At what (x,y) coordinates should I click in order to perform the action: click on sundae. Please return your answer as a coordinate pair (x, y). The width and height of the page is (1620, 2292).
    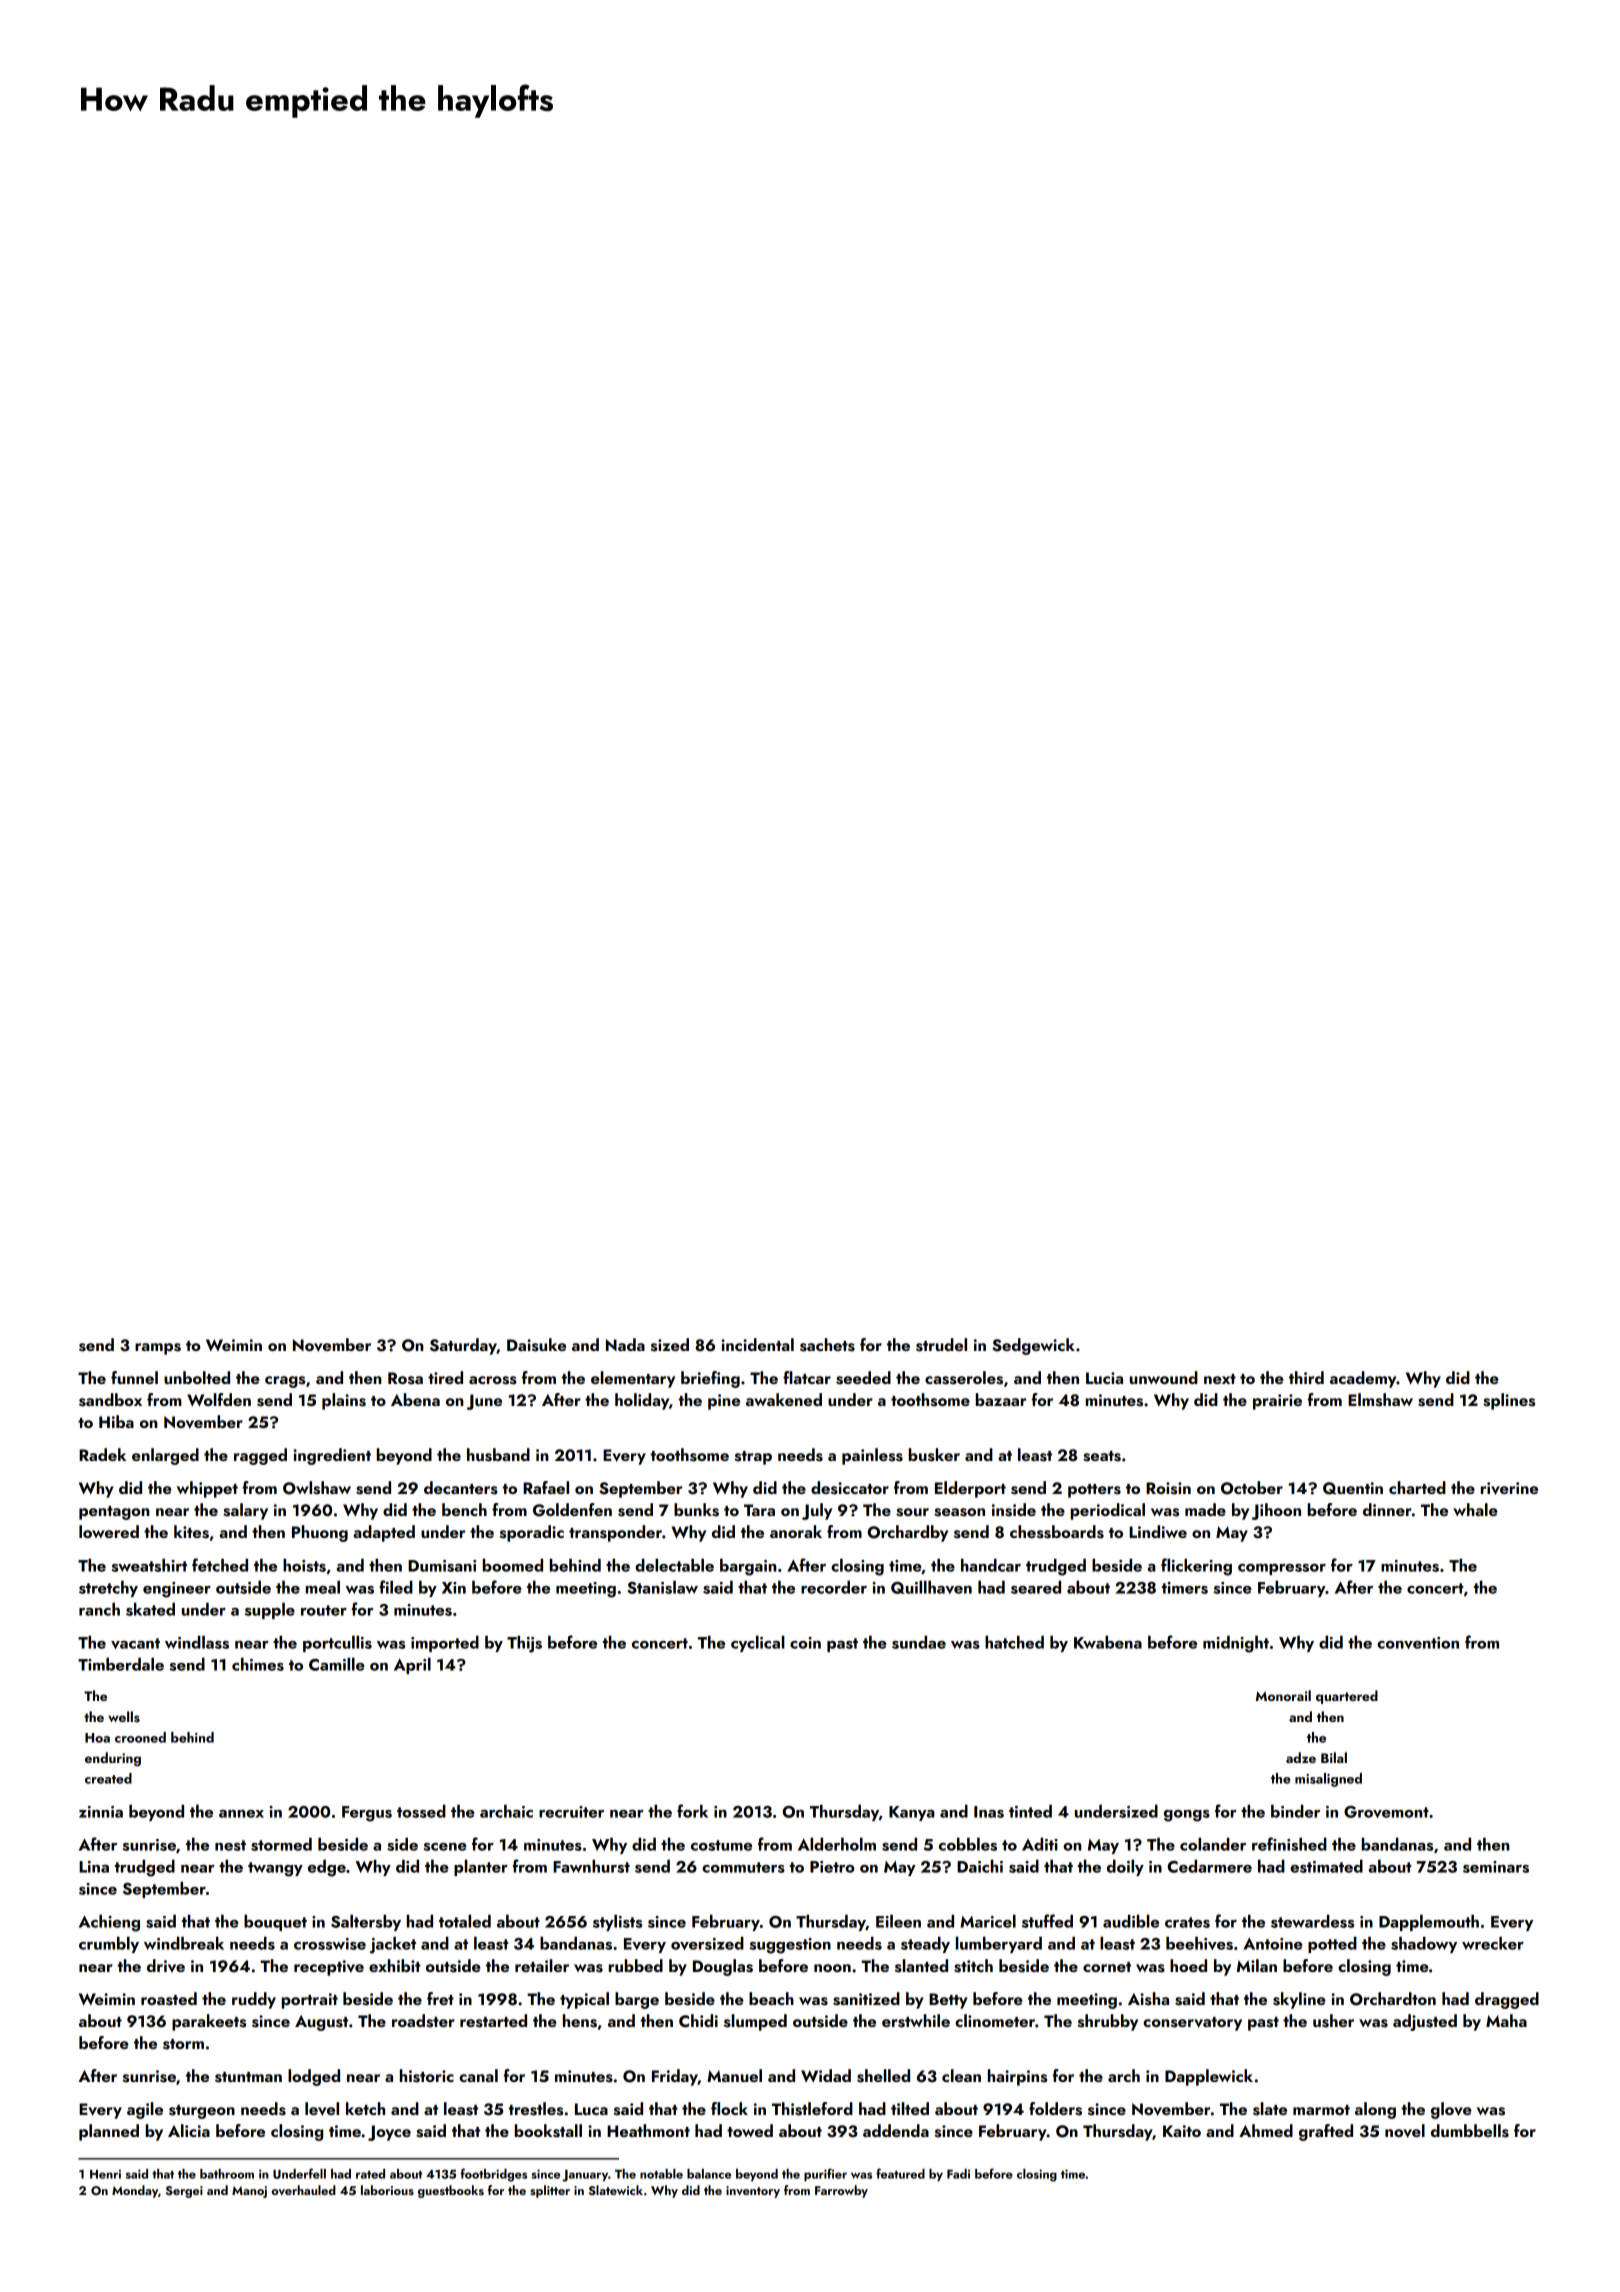
    Looking at the image, I should click on (919, 1642).
